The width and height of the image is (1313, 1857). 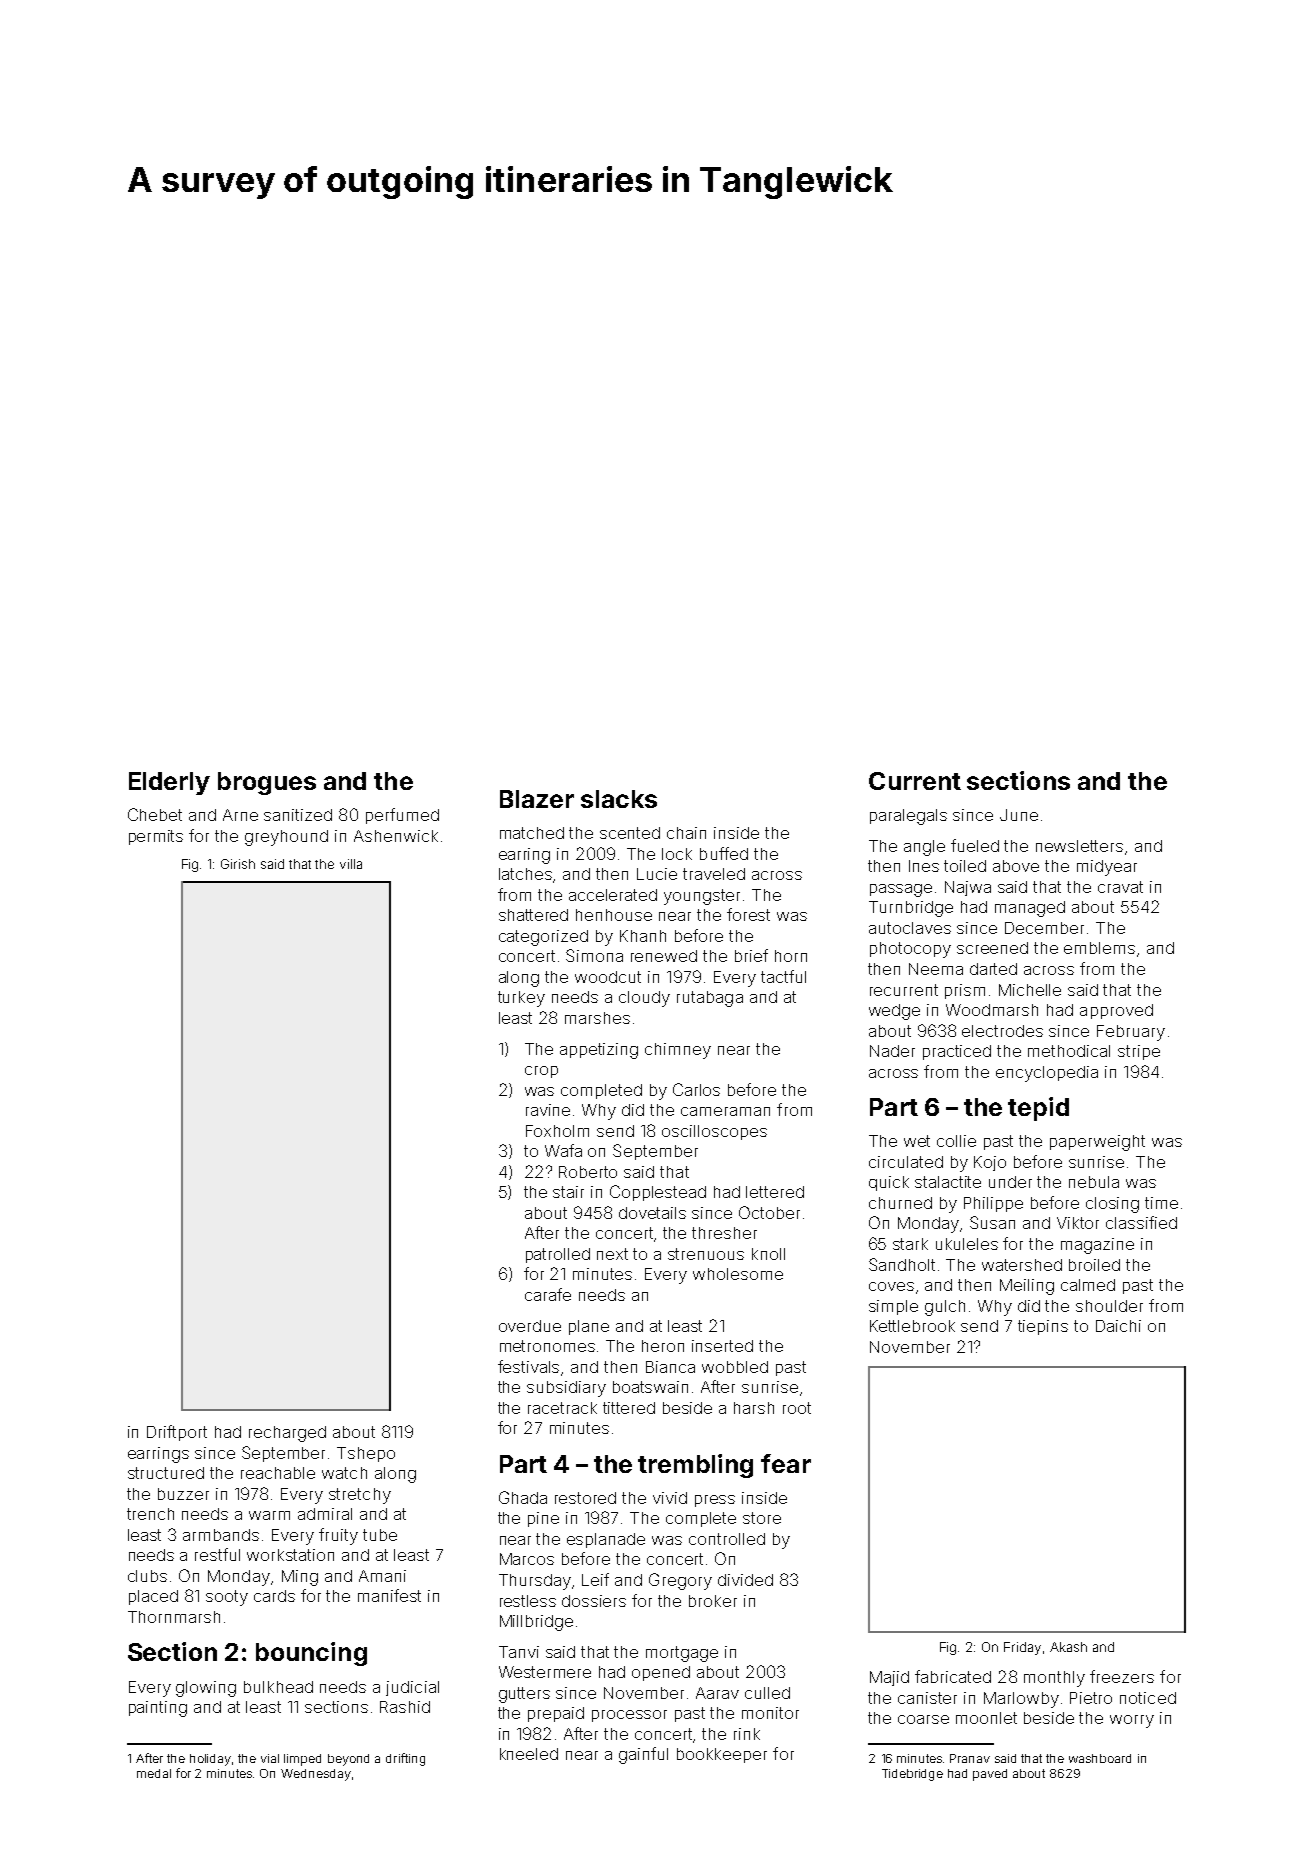 What do you see at coordinates (316, 1775) in the image?
I see `Wednesday` at bounding box center [316, 1775].
